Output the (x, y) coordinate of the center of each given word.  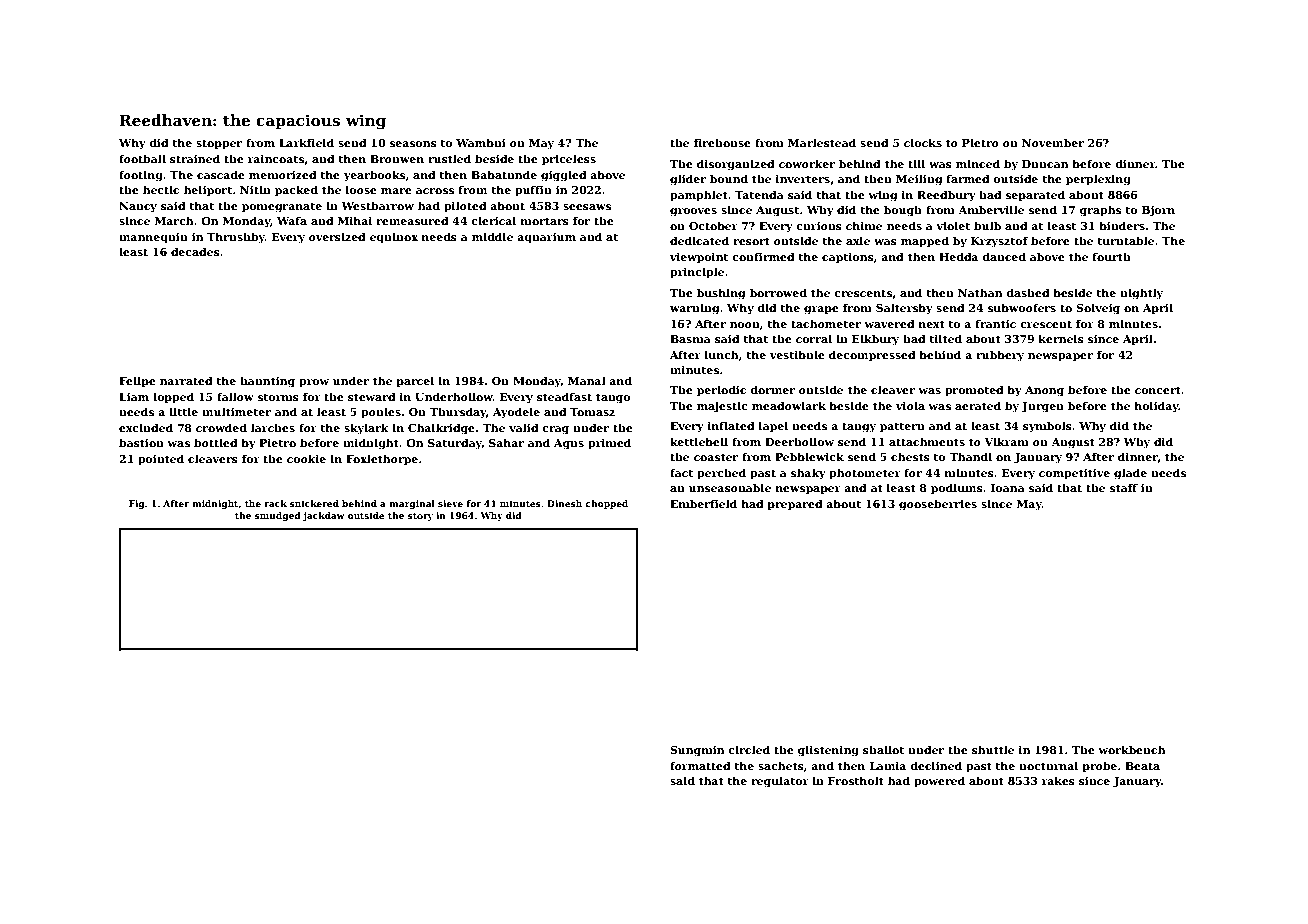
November (1053, 142)
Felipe (137, 381)
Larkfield (306, 142)
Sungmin (697, 751)
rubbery (1000, 356)
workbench (1132, 749)
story (420, 517)
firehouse (722, 142)
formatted (700, 765)
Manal (587, 380)
